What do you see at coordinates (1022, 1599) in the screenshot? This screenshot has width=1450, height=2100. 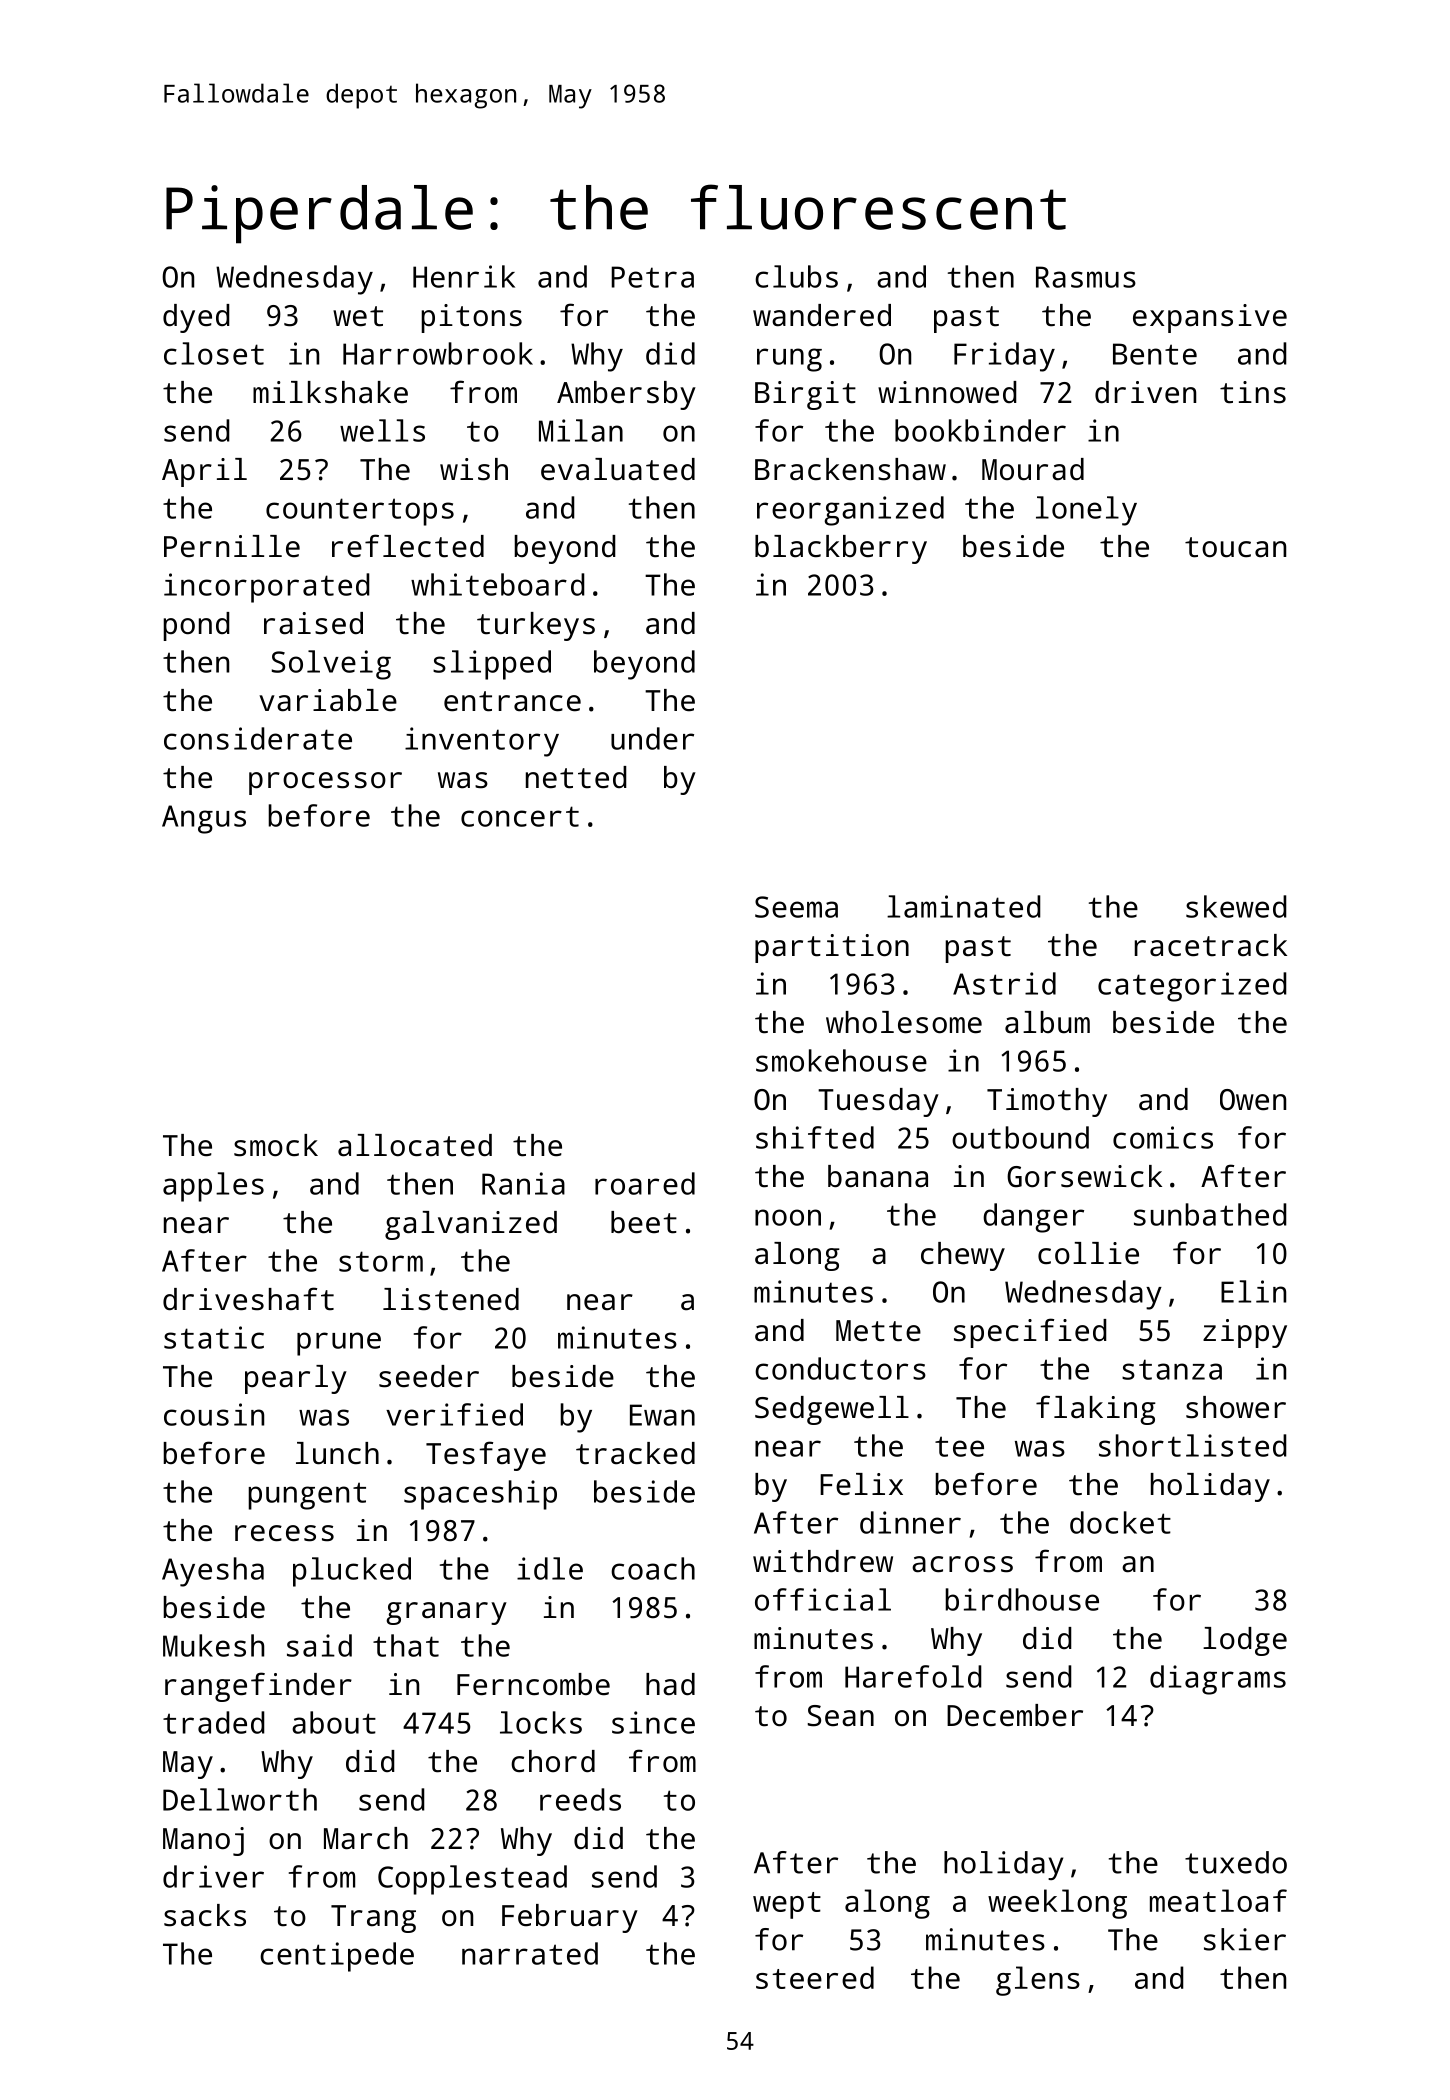 I see `birdhouse` at bounding box center [1022, 1599].
